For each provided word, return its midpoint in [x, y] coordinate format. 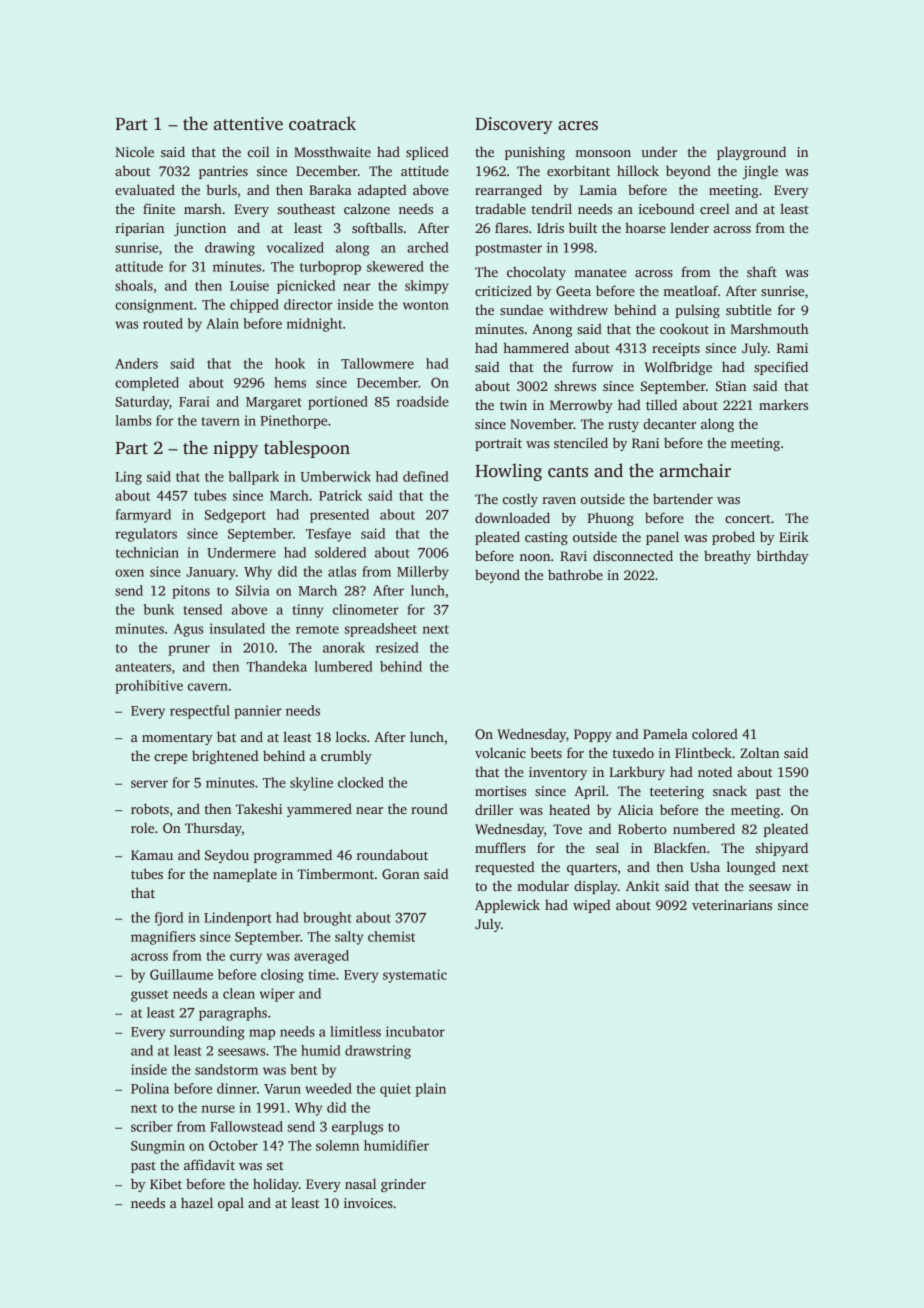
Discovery [514, 125]
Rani [645, 443]
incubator [415, 1031]
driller [494, 809]
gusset [149, 996]
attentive [248, 124]
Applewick [507, 906]
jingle [760, 172]
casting [546, 538]
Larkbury [637, 773]
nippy [235, 449]
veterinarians [732, 905]
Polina [150, 1088]
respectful [200, 712]
